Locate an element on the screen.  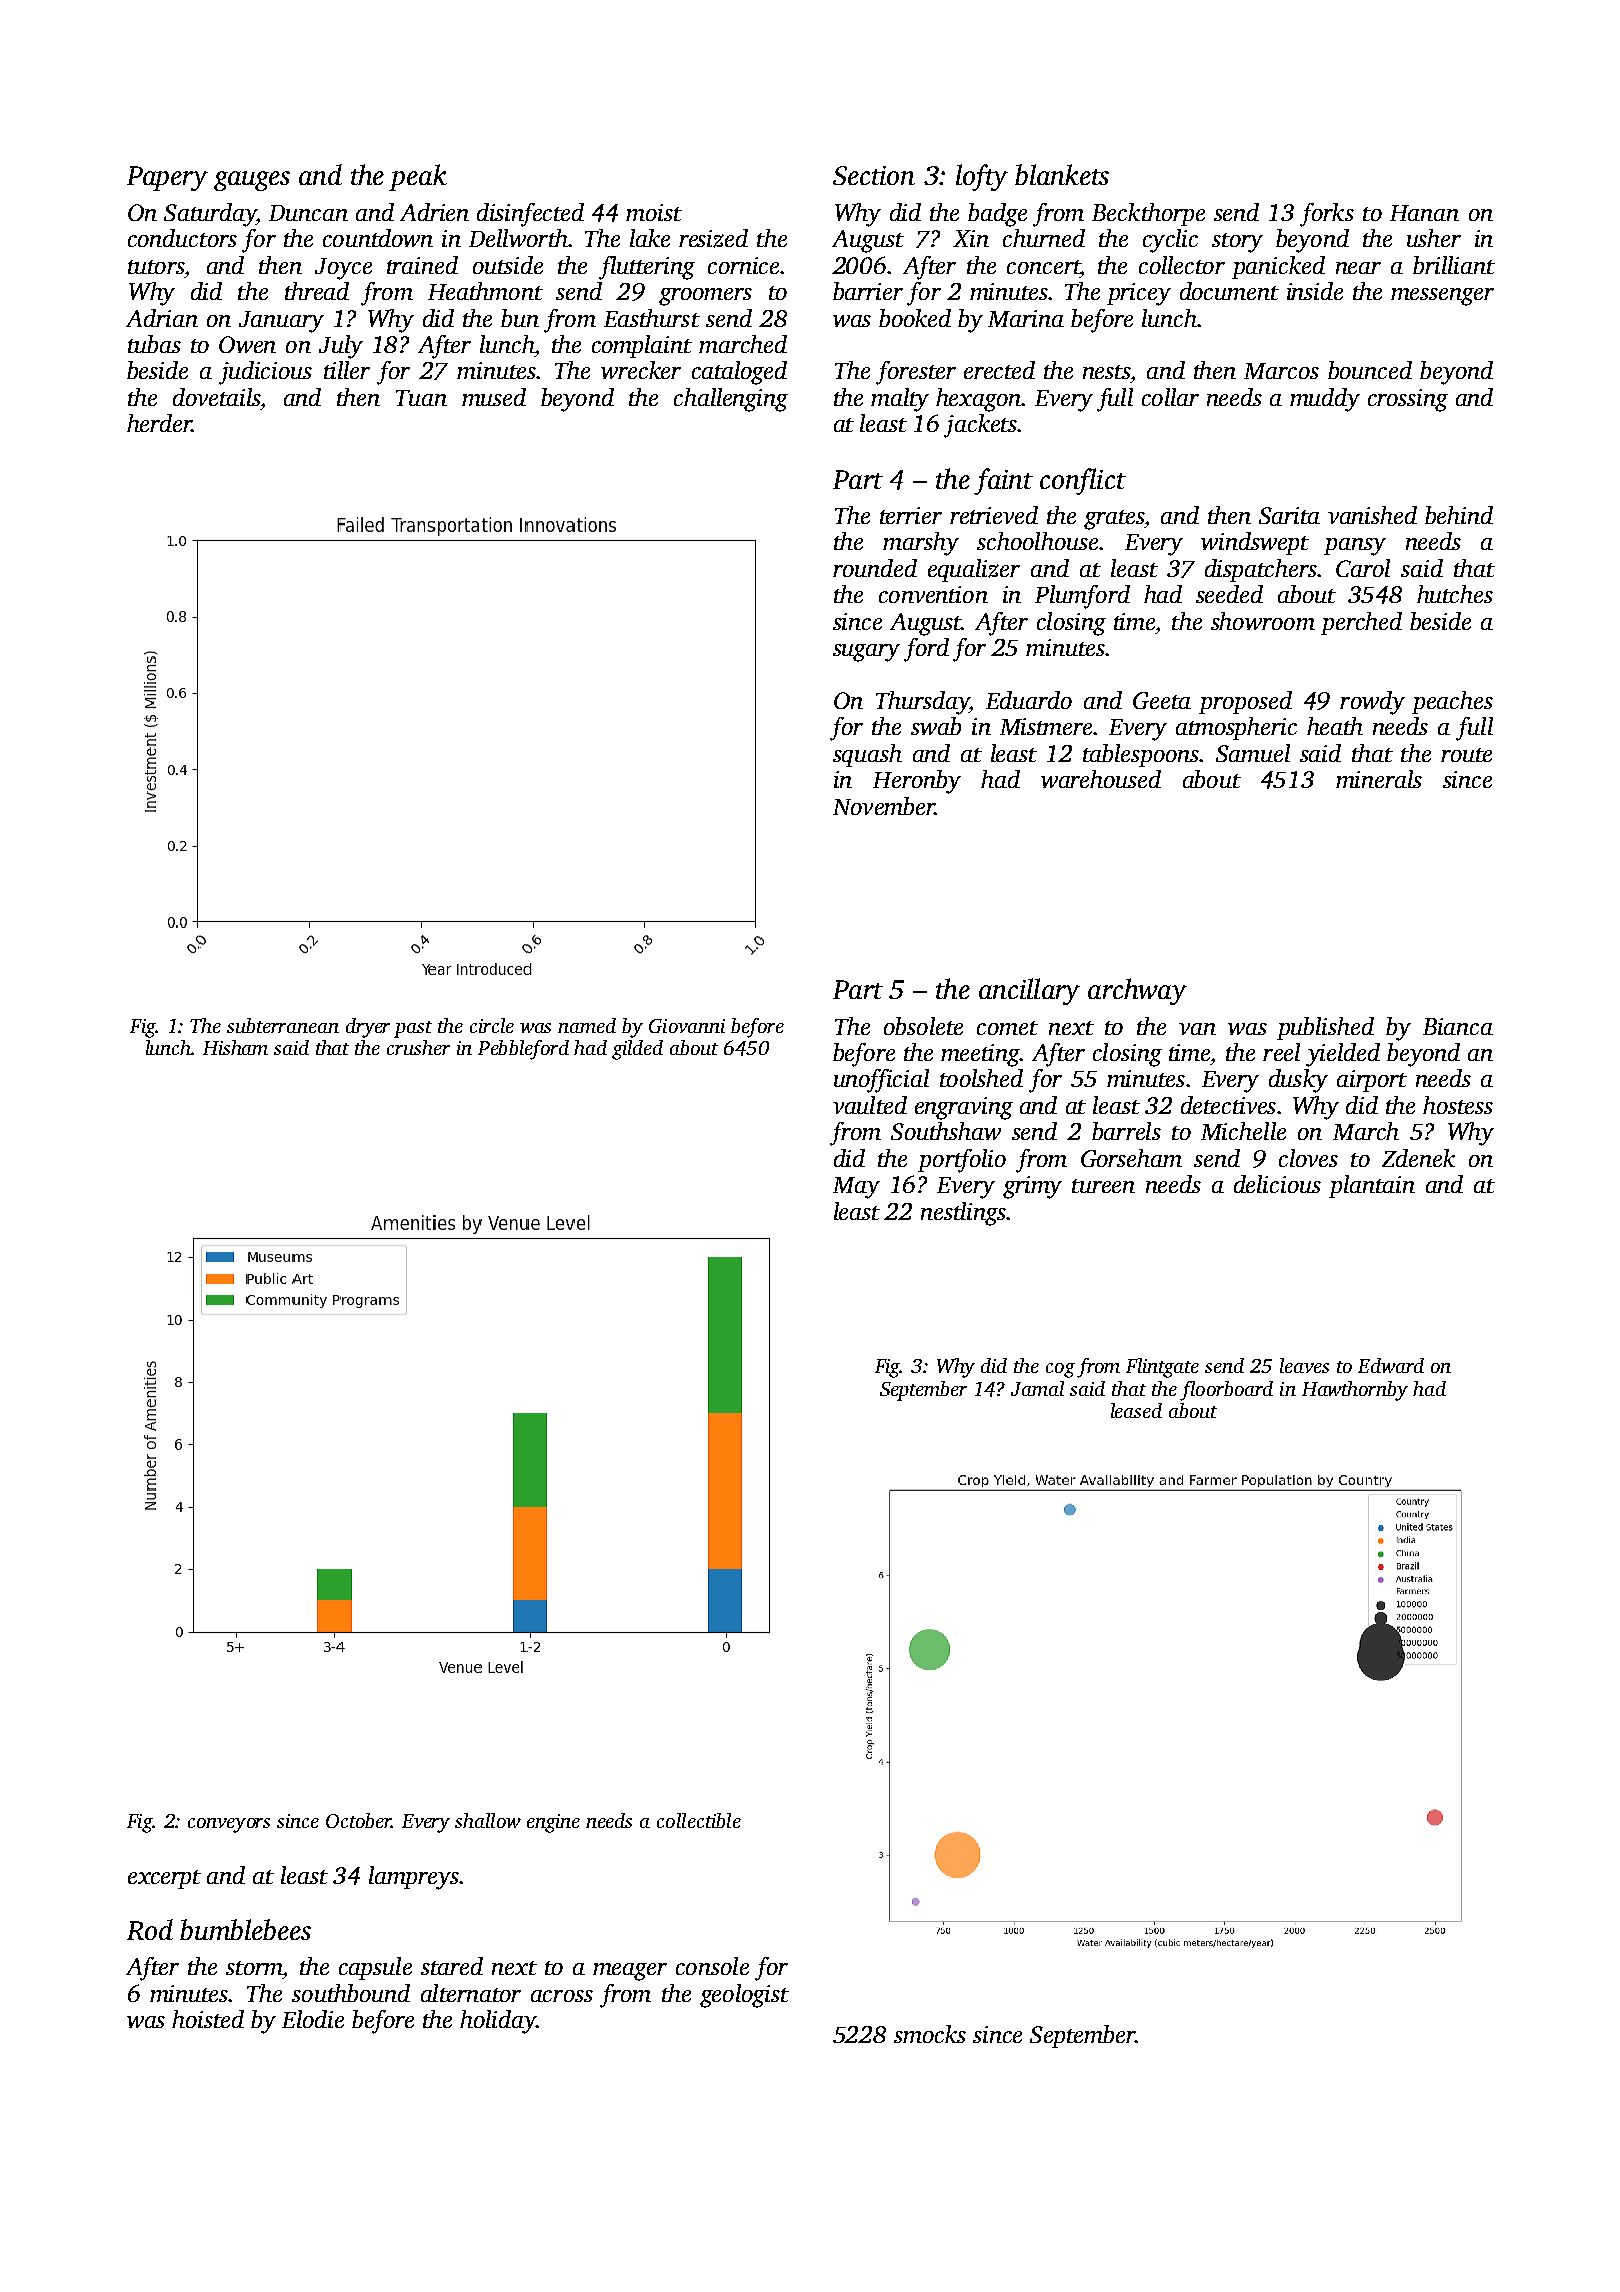
Elodie is located at coordinates (313, 2019).
